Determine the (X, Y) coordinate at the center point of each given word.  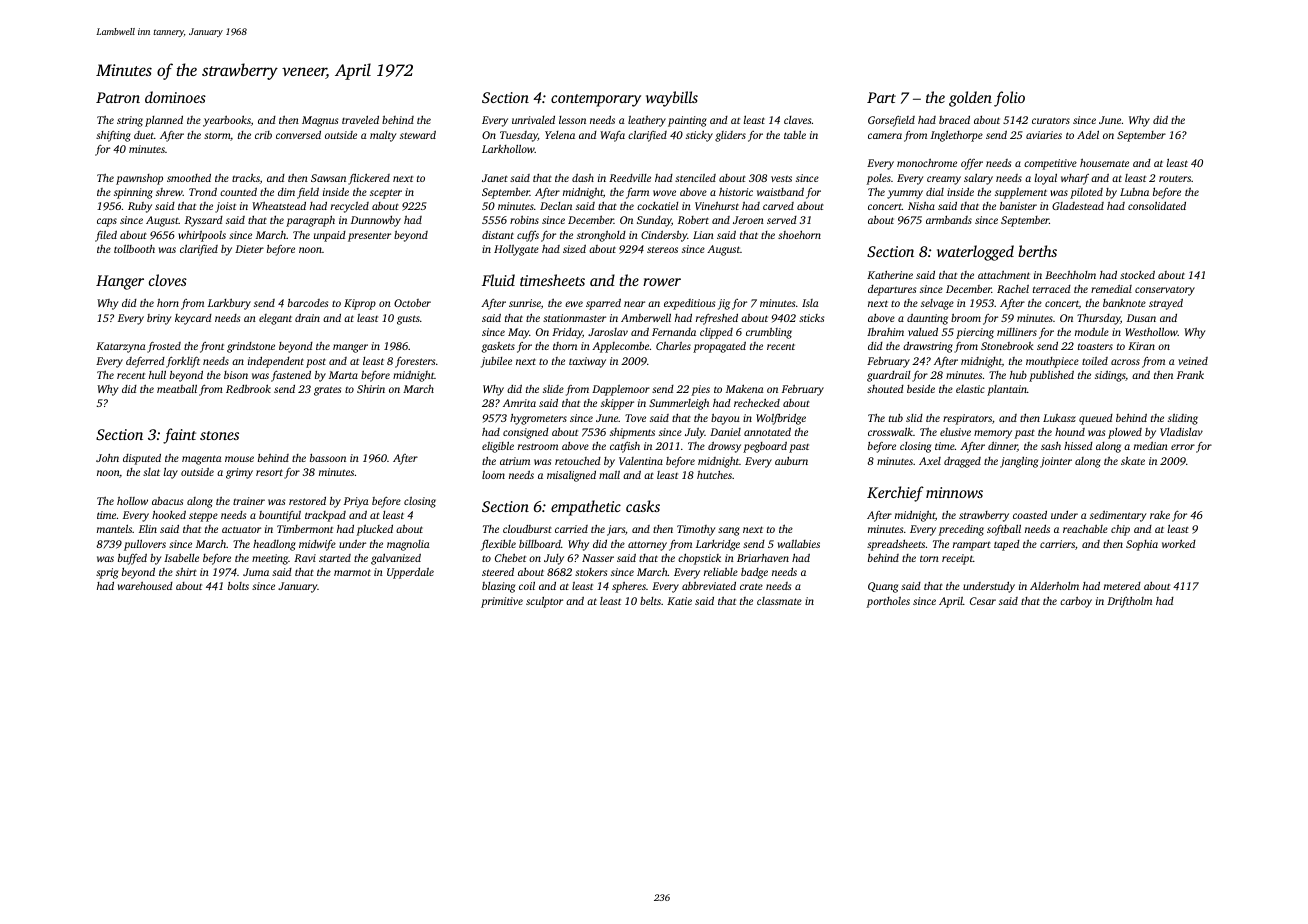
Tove (635, 418)
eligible (498, 447)
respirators (967, 419)
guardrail (889, 376)
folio (1009, 99)
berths (1037, 251)
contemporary (596, 100)
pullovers (145, 545)
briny (159, 319)
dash (583, 177)
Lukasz (1059, 418)
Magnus (320, 121)
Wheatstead (279, 206)
